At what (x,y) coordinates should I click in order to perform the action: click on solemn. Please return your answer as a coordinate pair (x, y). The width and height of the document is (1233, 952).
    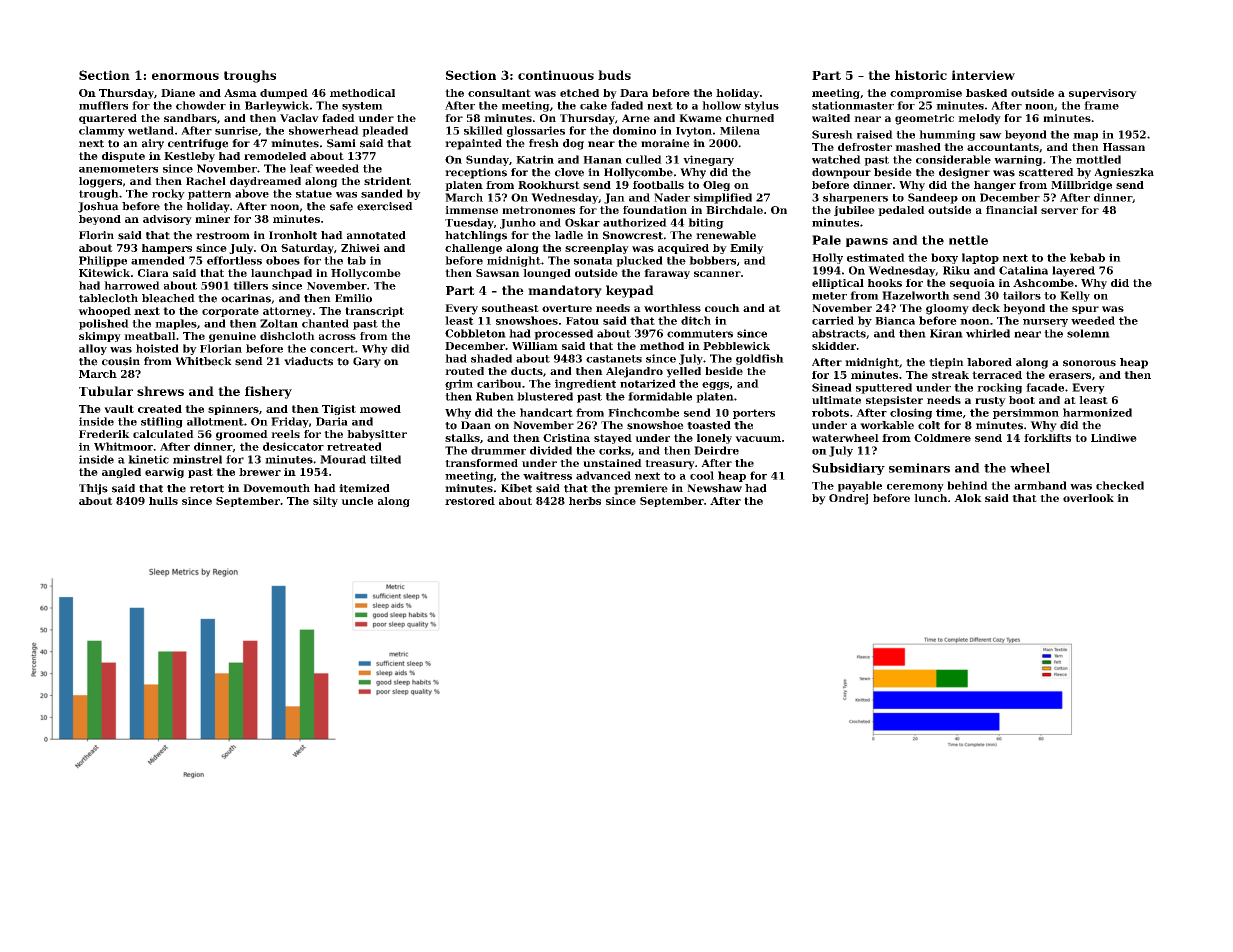
    Looking at the image, I should click on (1088, 333).
